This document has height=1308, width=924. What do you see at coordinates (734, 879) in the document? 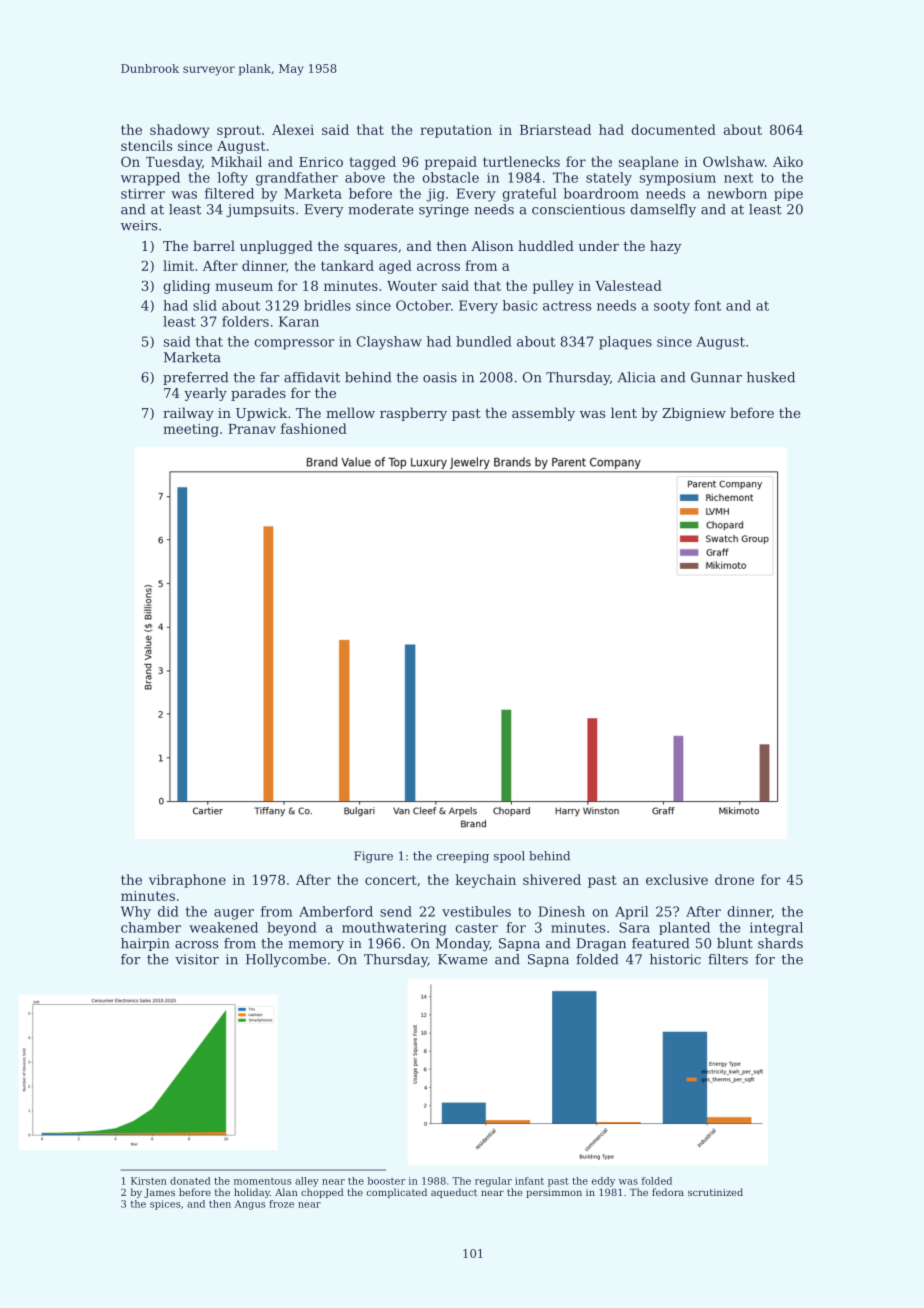
I see `drone` at bounding box center [734, 879].
